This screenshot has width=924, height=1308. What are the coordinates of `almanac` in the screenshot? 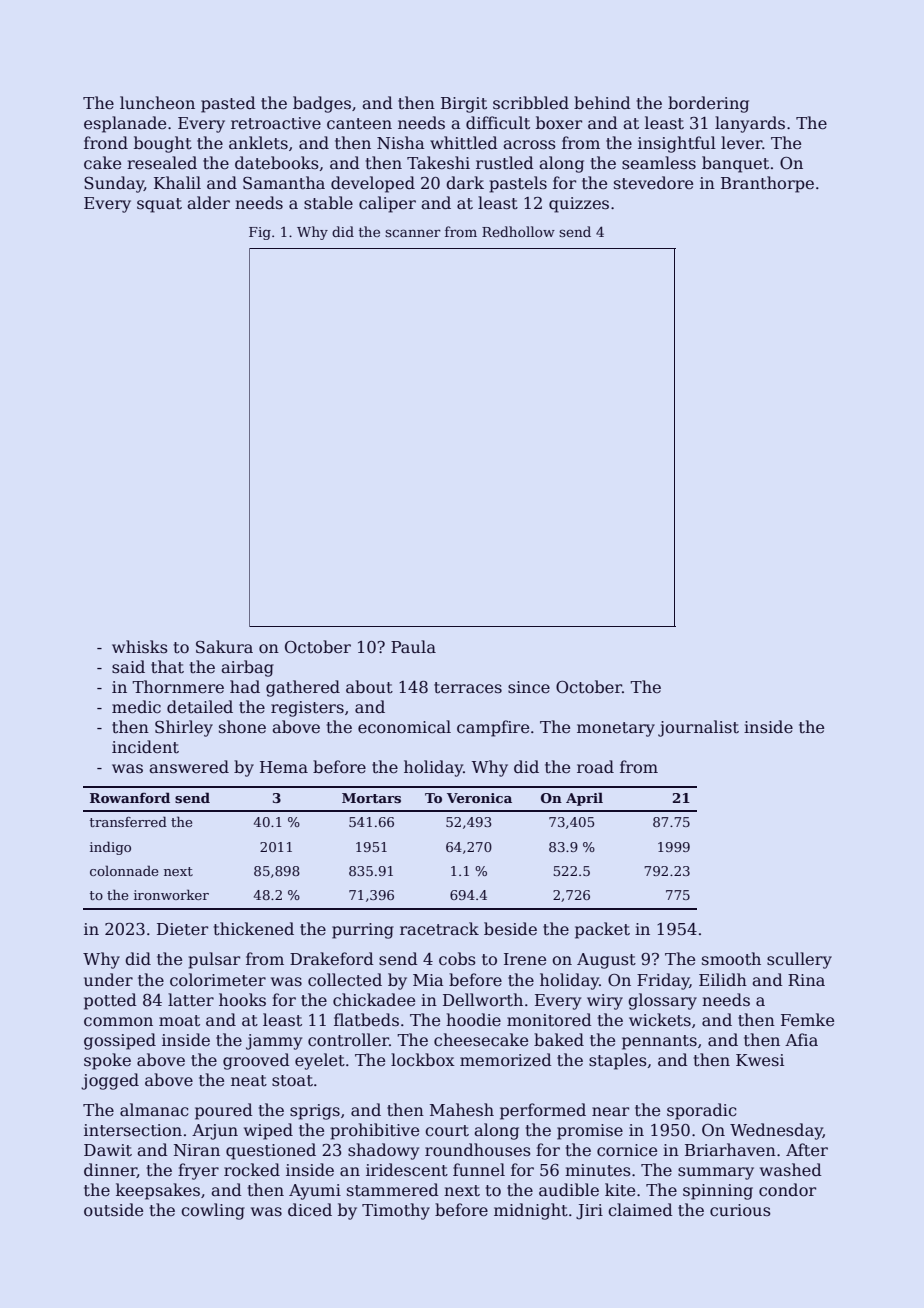 It's located at (154, 1110).
